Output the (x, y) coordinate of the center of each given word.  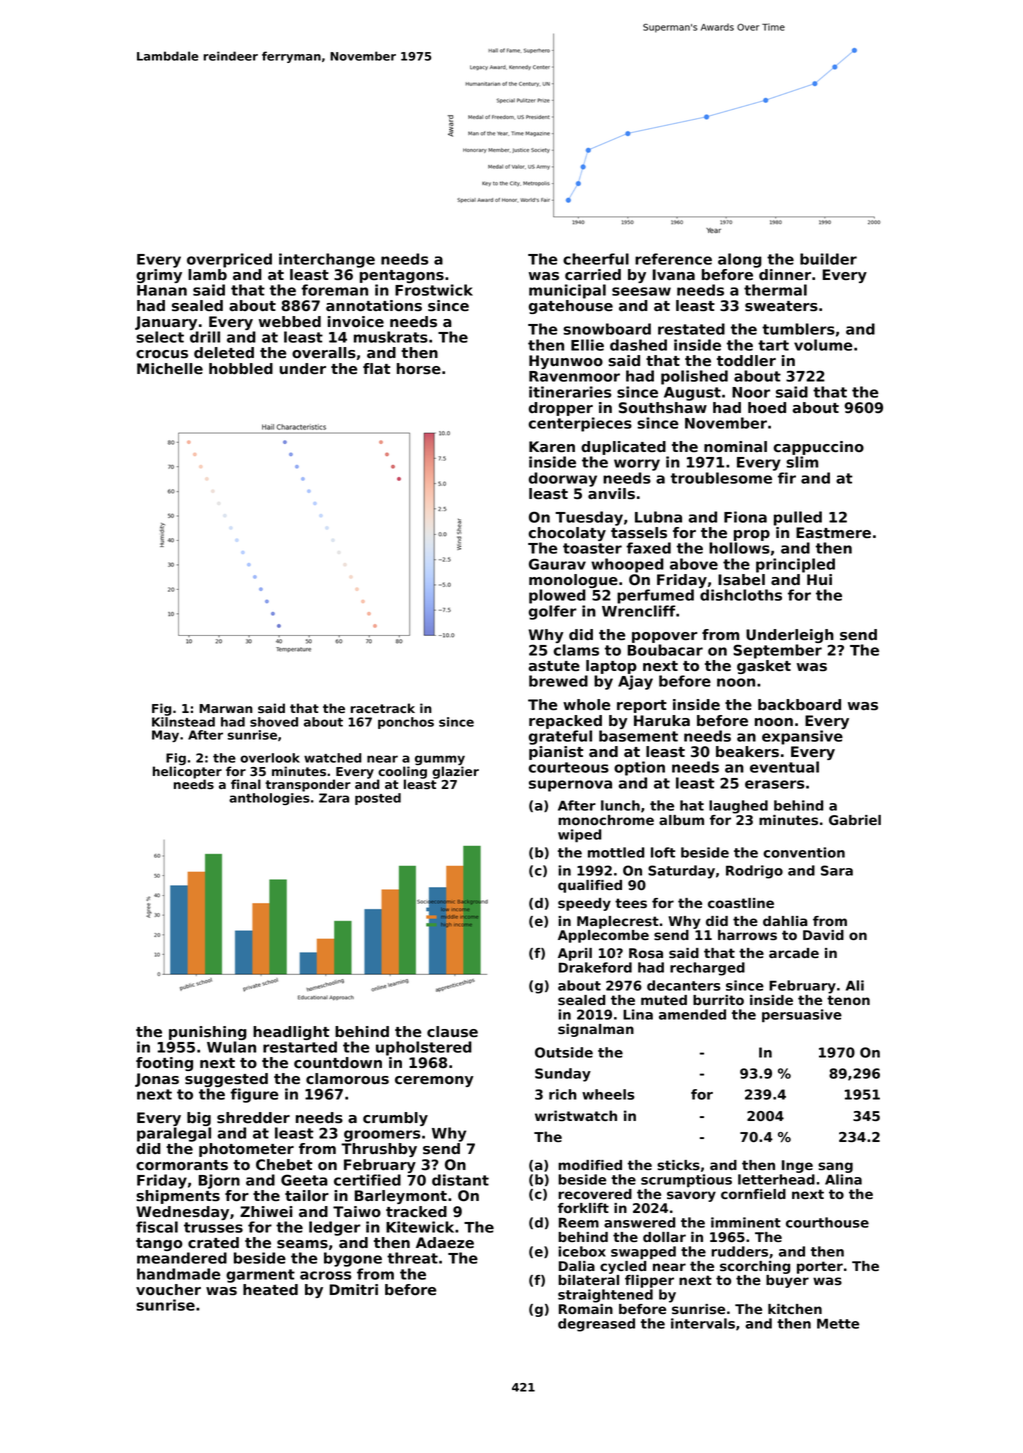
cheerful (596, 259)
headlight (291, 1033)
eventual (784, 767)
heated (270, 1290)
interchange (327, 260)
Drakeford (595, 967)
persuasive (802, 1015)
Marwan (226, 708)
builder (828, 259)
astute (554, 666)
